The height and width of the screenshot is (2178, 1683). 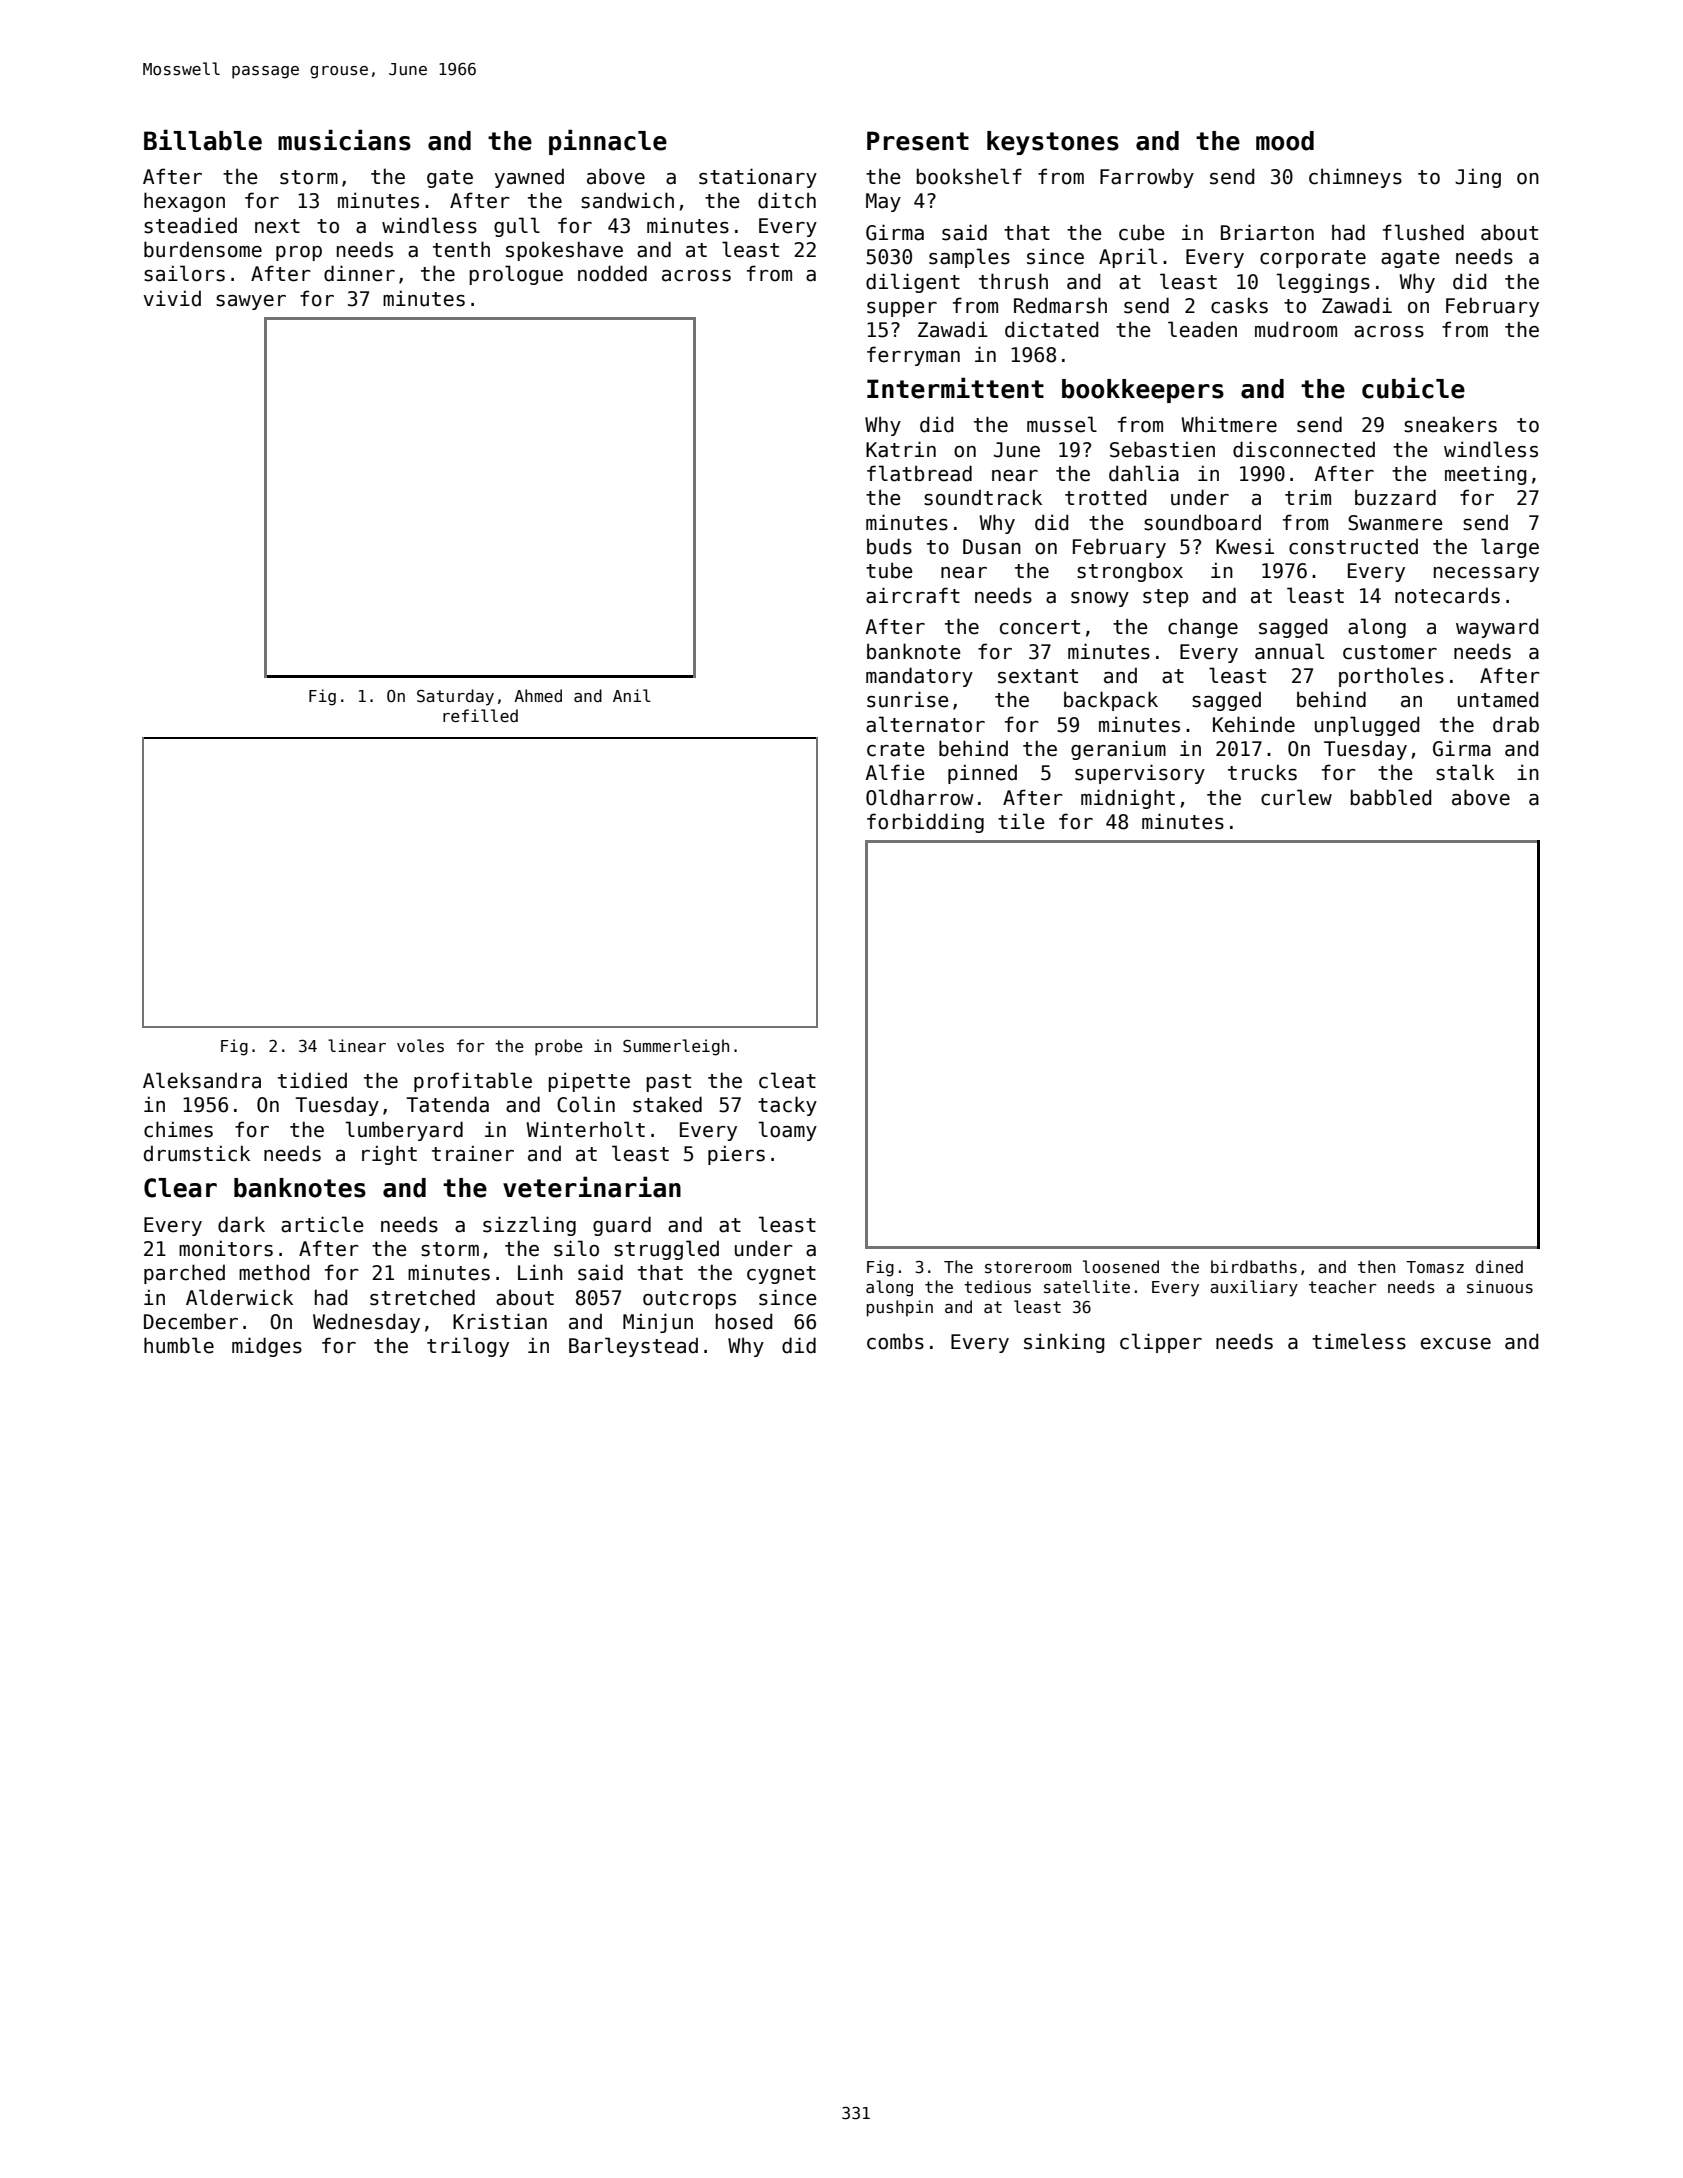 I want to click on excuse, so click(x=1456, y=1344).
